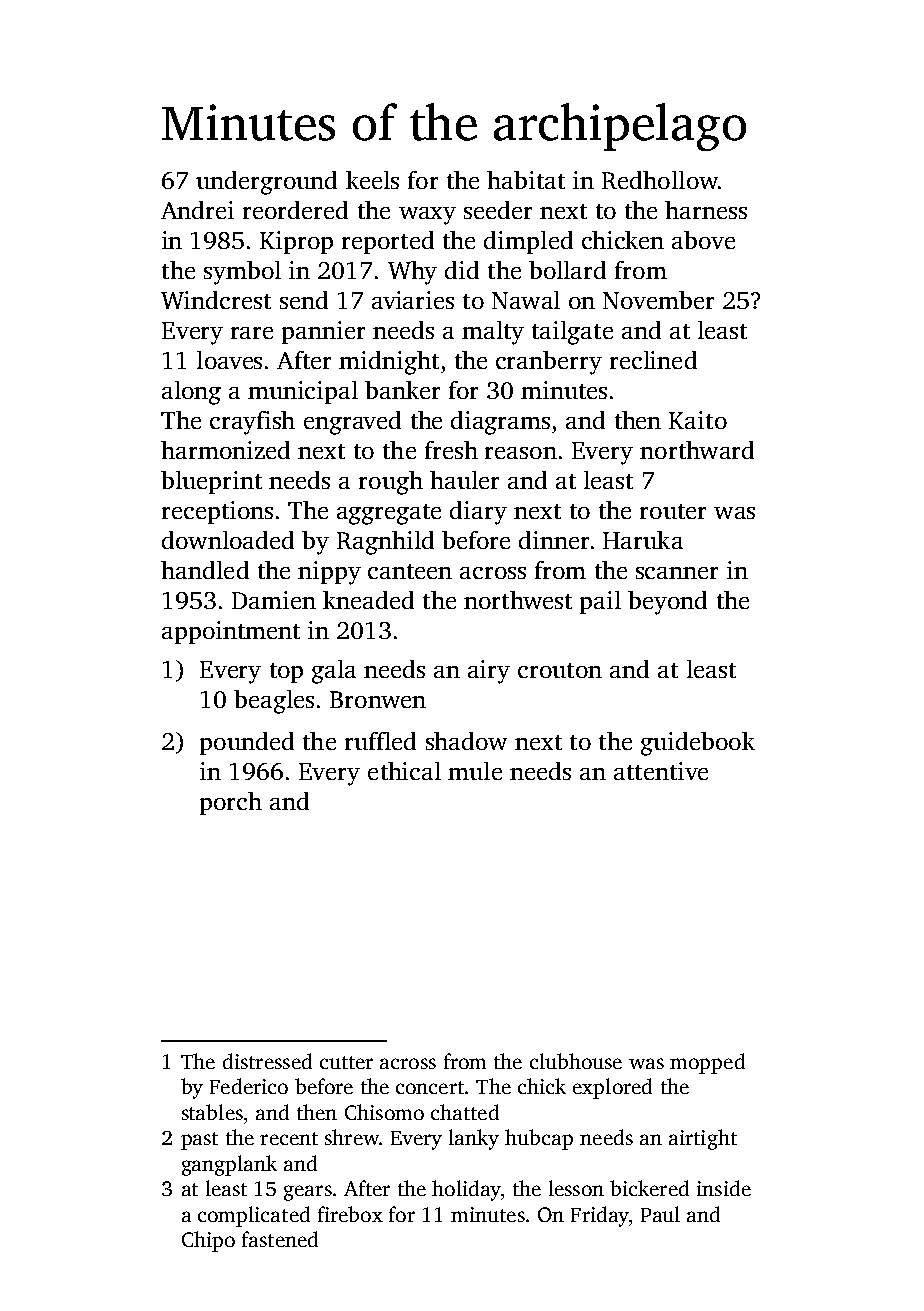 This screenshot has height=1311, width=924. Describe the element at coordinates (673, 511) in the screenshot. I see `router` at that location.
